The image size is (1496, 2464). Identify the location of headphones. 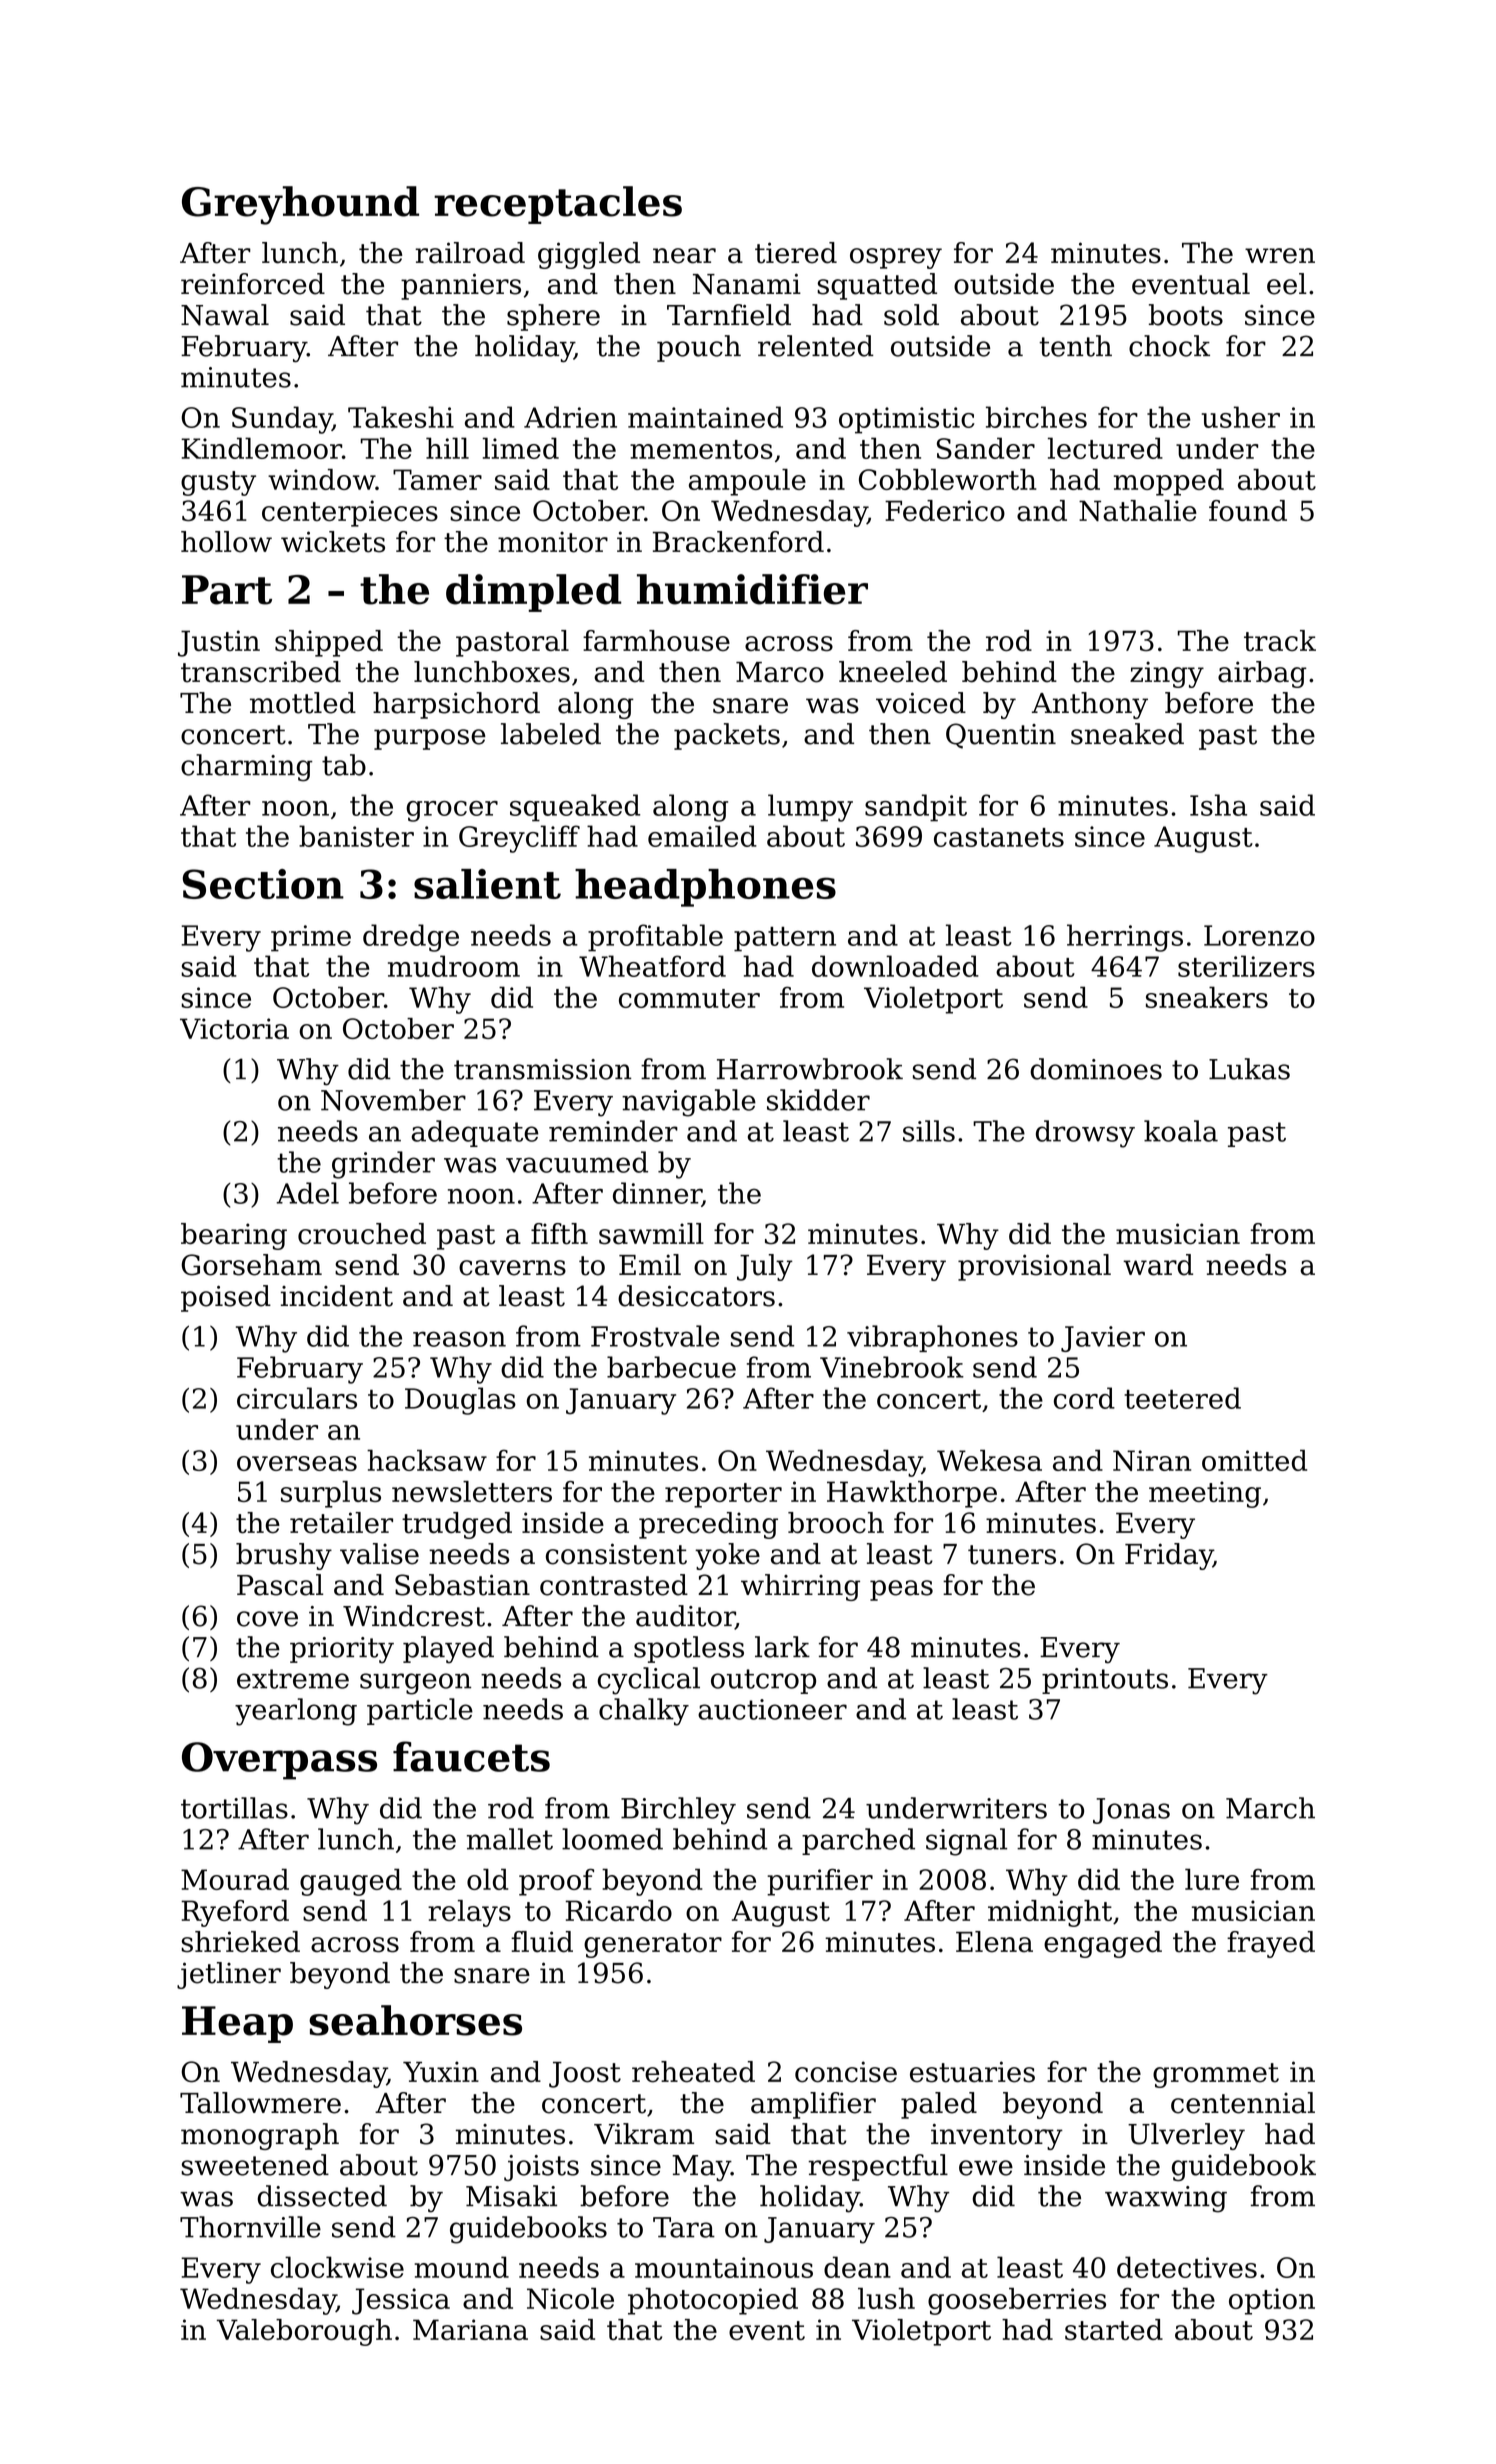
(705, 888).
